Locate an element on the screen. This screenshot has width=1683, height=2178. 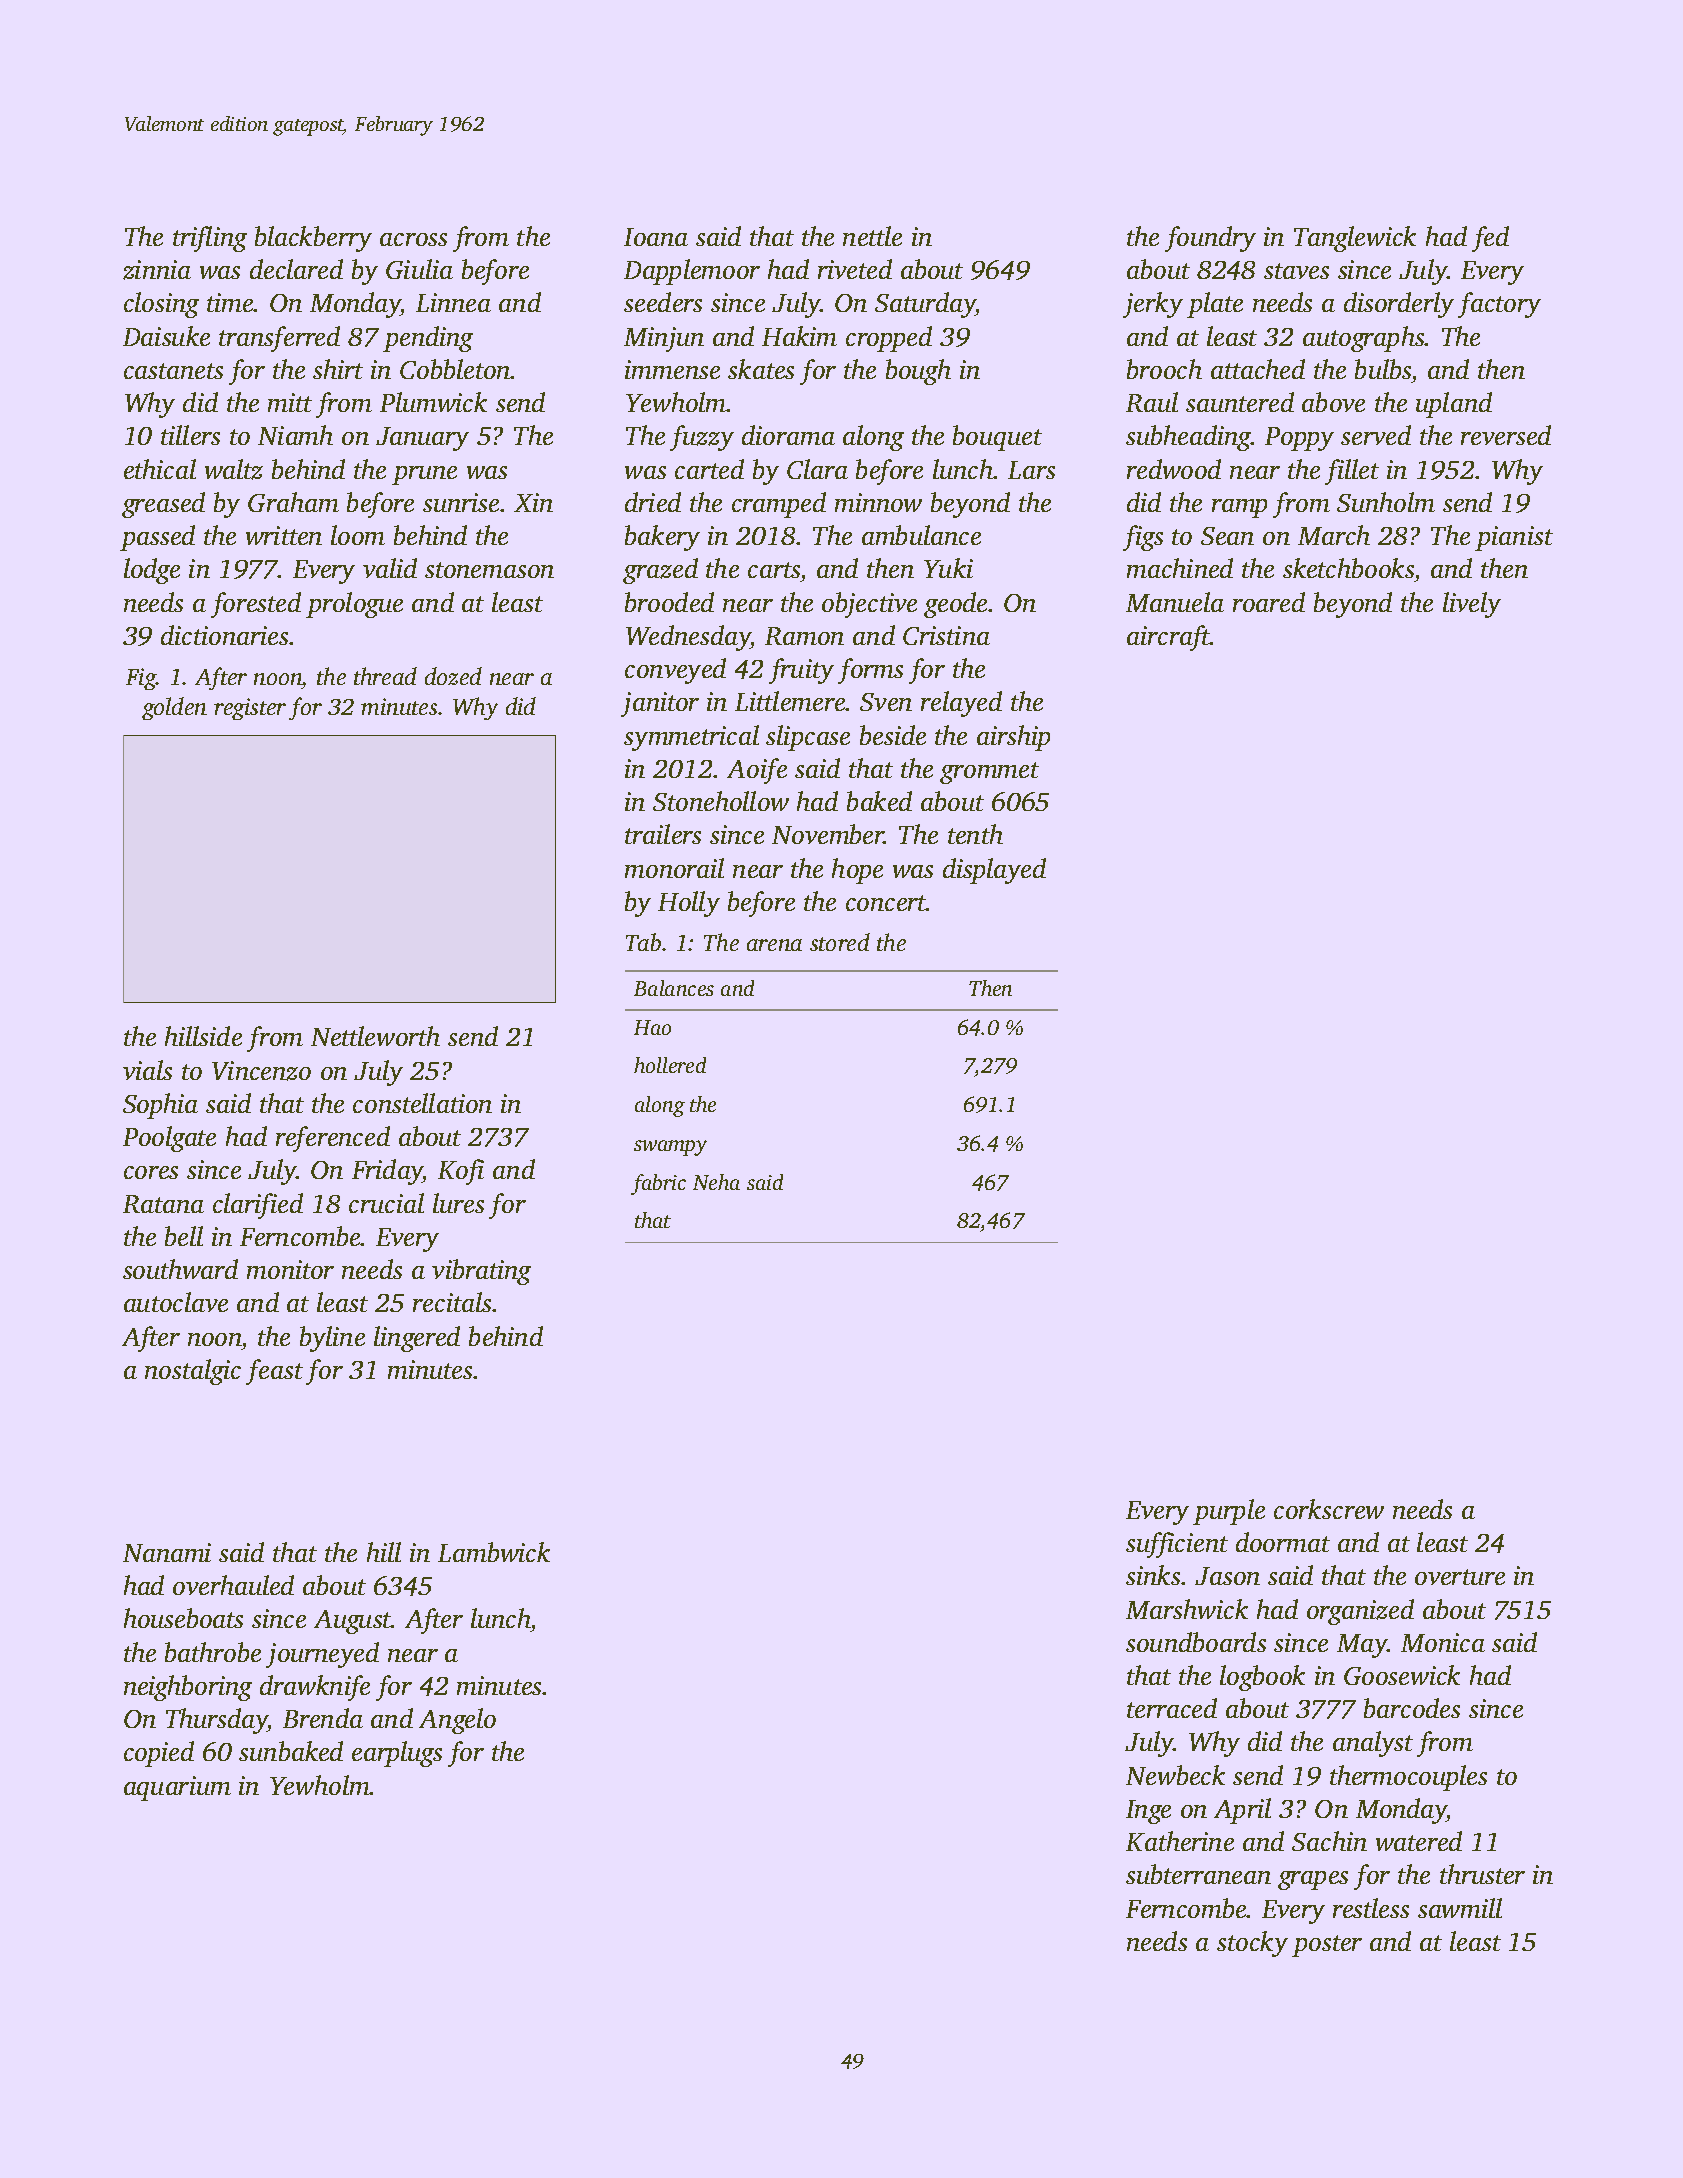
recitals is located at coordinates (452, 1302).
